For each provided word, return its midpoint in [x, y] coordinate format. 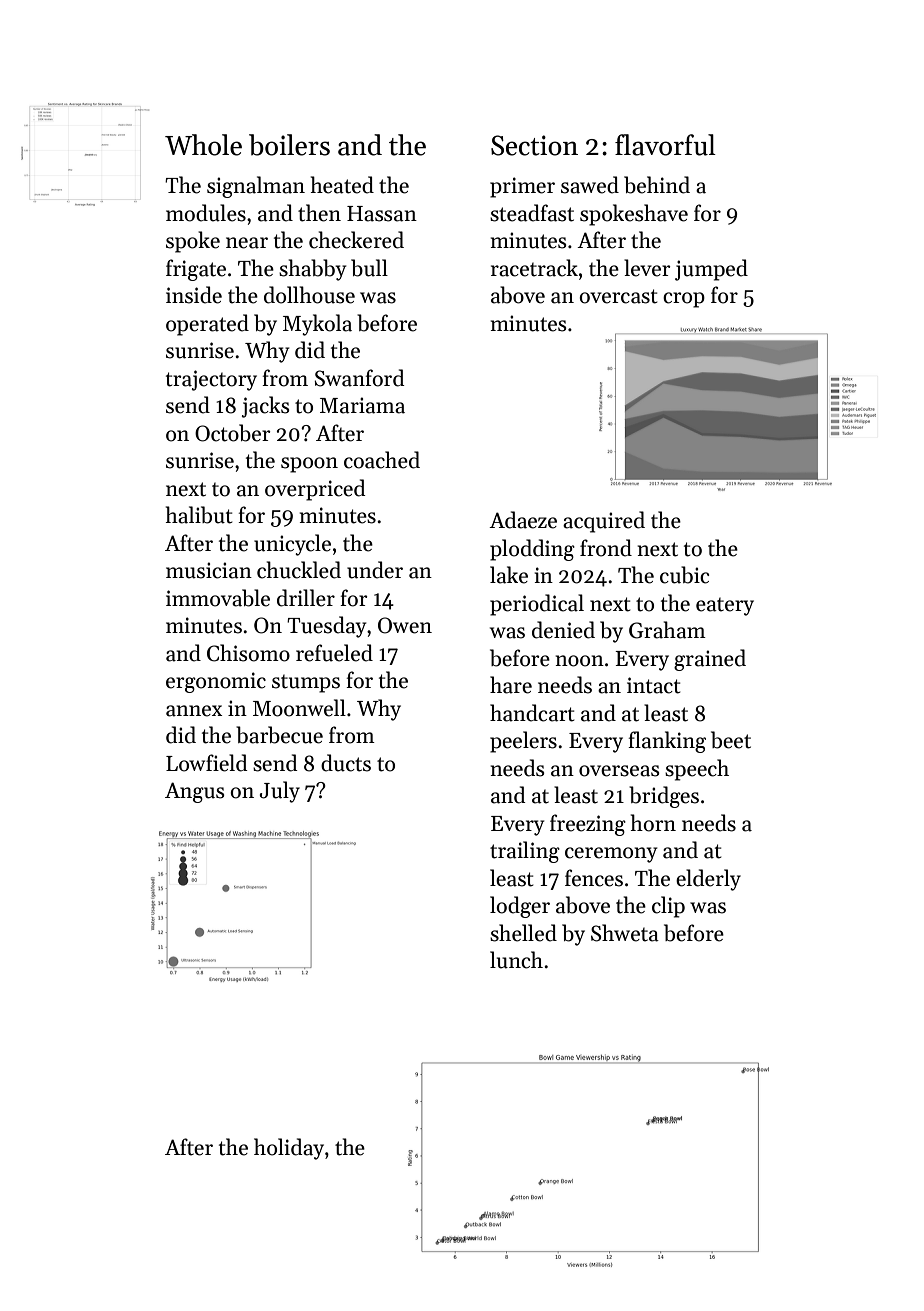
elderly [708, 880]
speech [697, 770]
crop [684, 300]
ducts [346, 763]
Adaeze [523, 520]
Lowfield [206, 763]
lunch [516, 960]
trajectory [211, 380]
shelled [523, 933]
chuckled [299, 570]
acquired [604, 522]
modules [206, 213]
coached [382, 460]
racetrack [534, 268]
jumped [711, 270]
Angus [194, 792]
